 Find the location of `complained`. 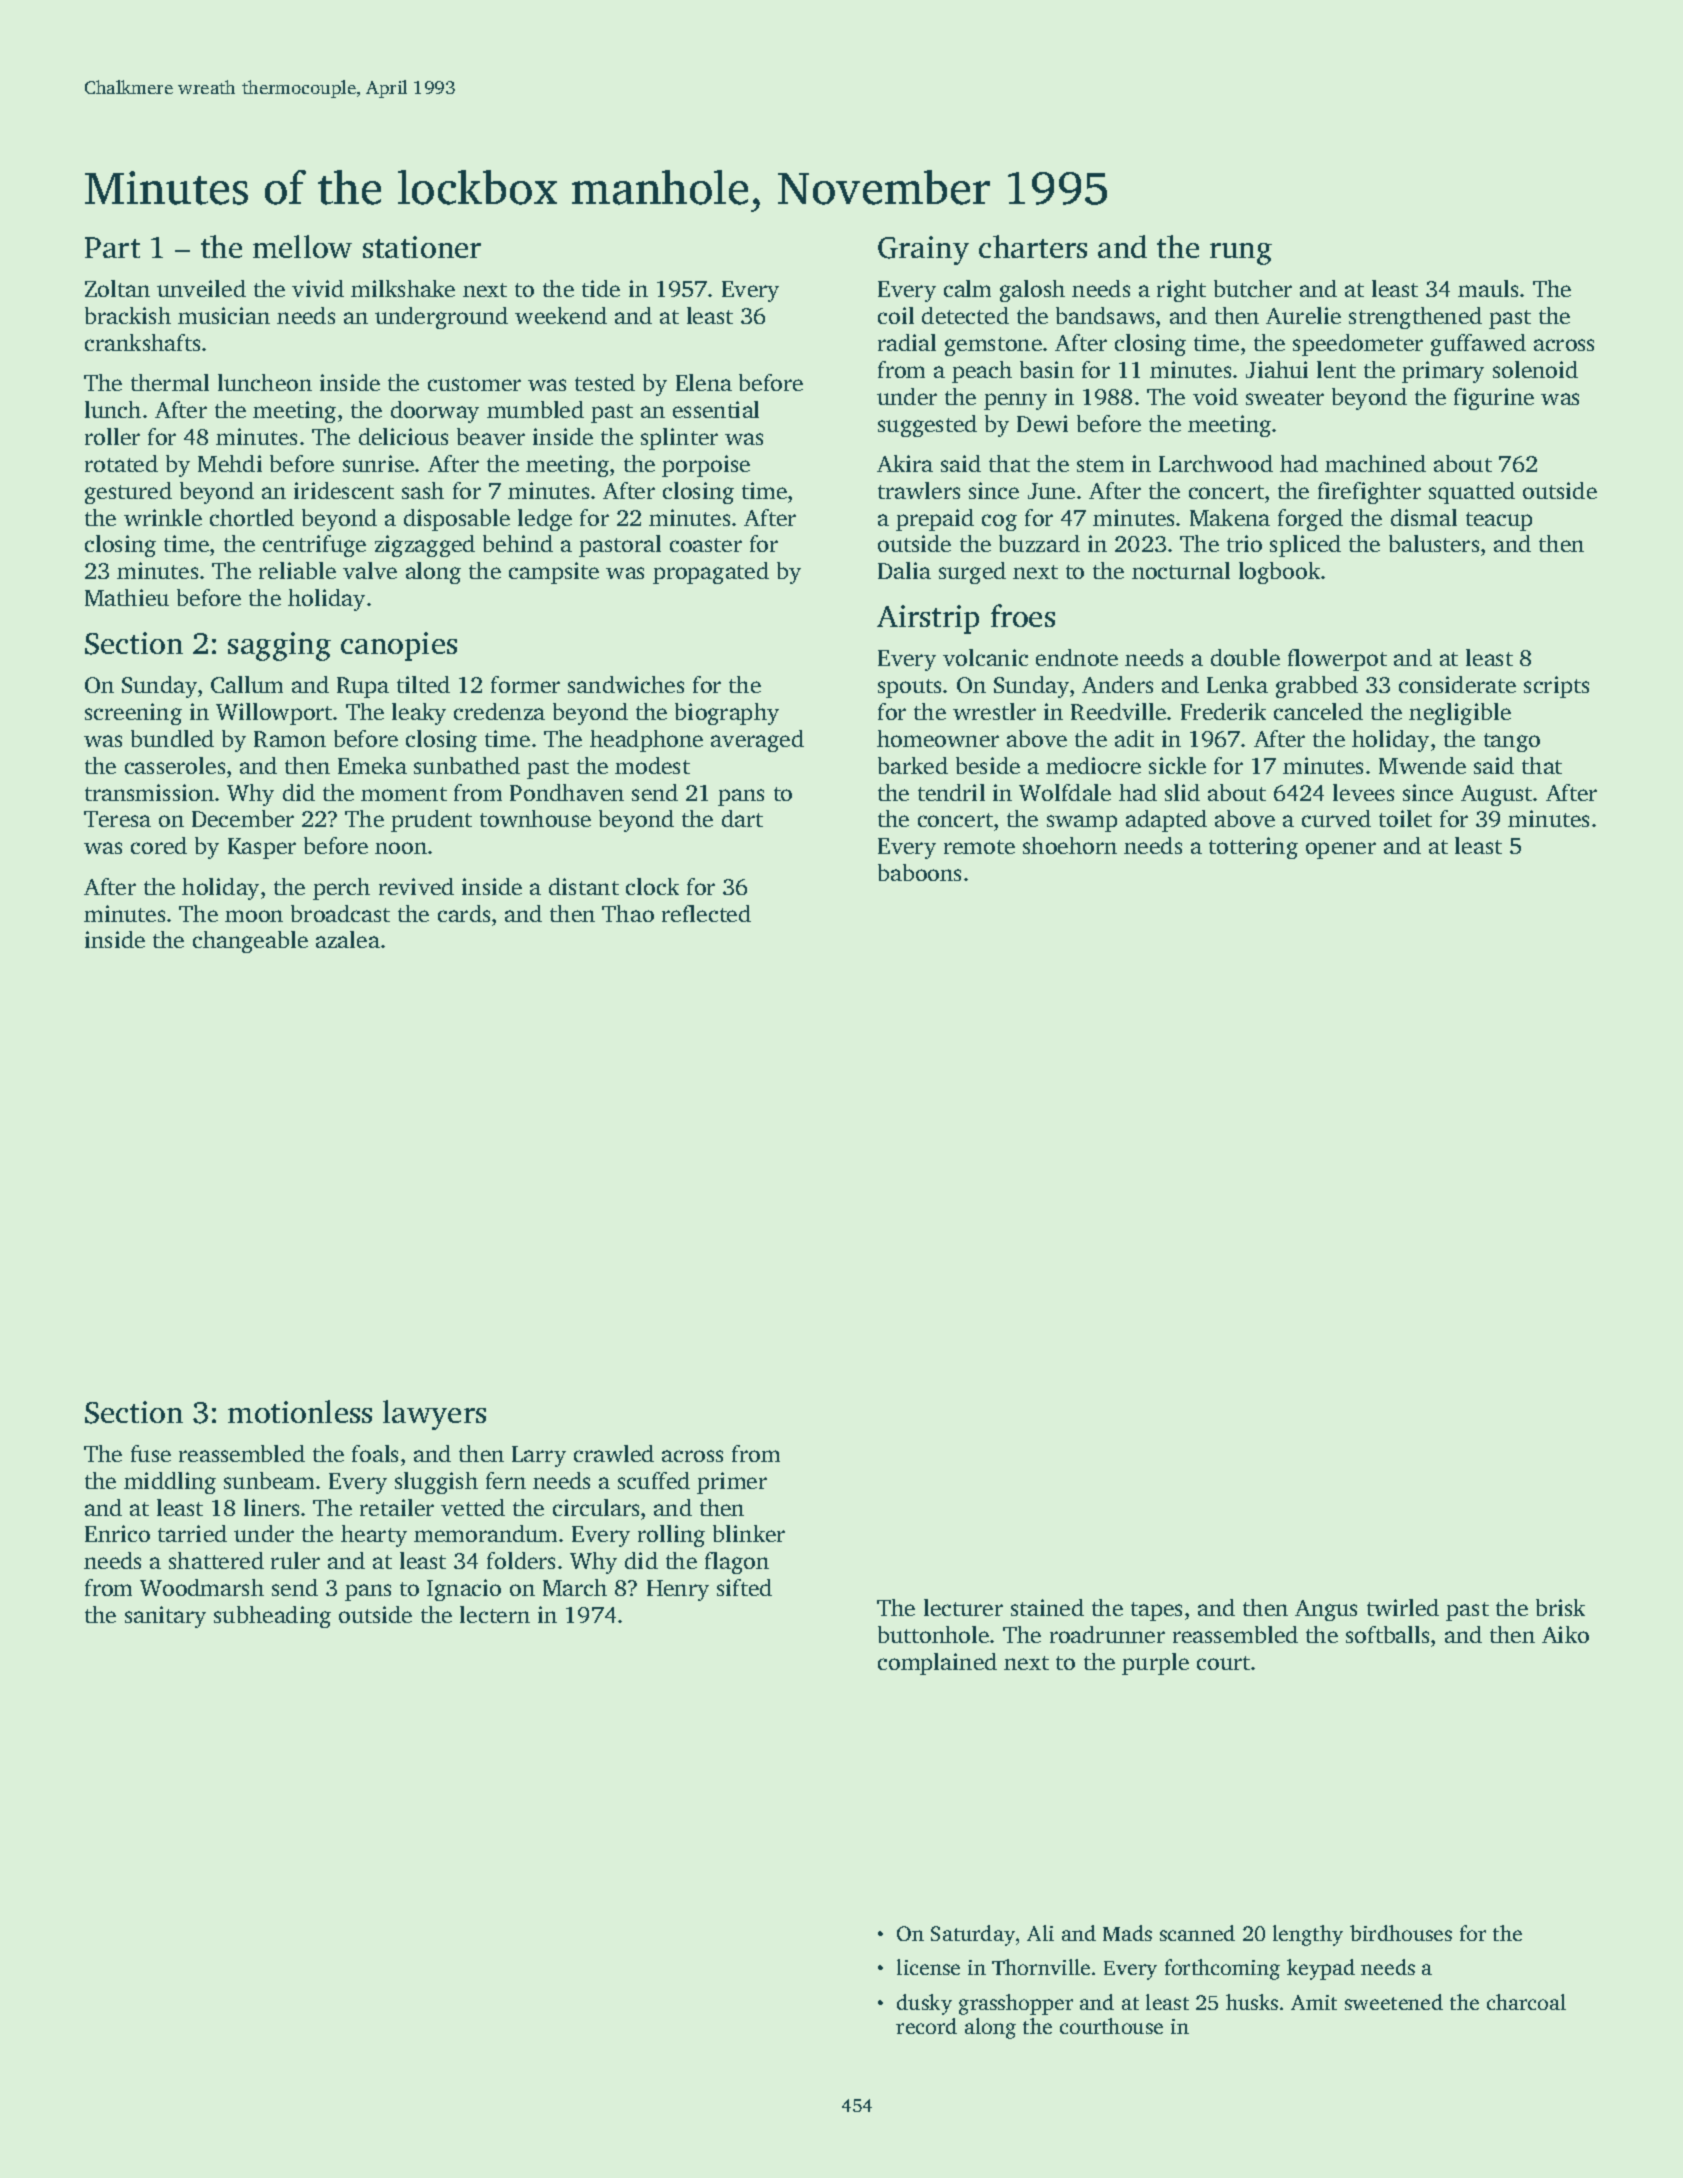

complained is located at coordinates (937, 1664).
